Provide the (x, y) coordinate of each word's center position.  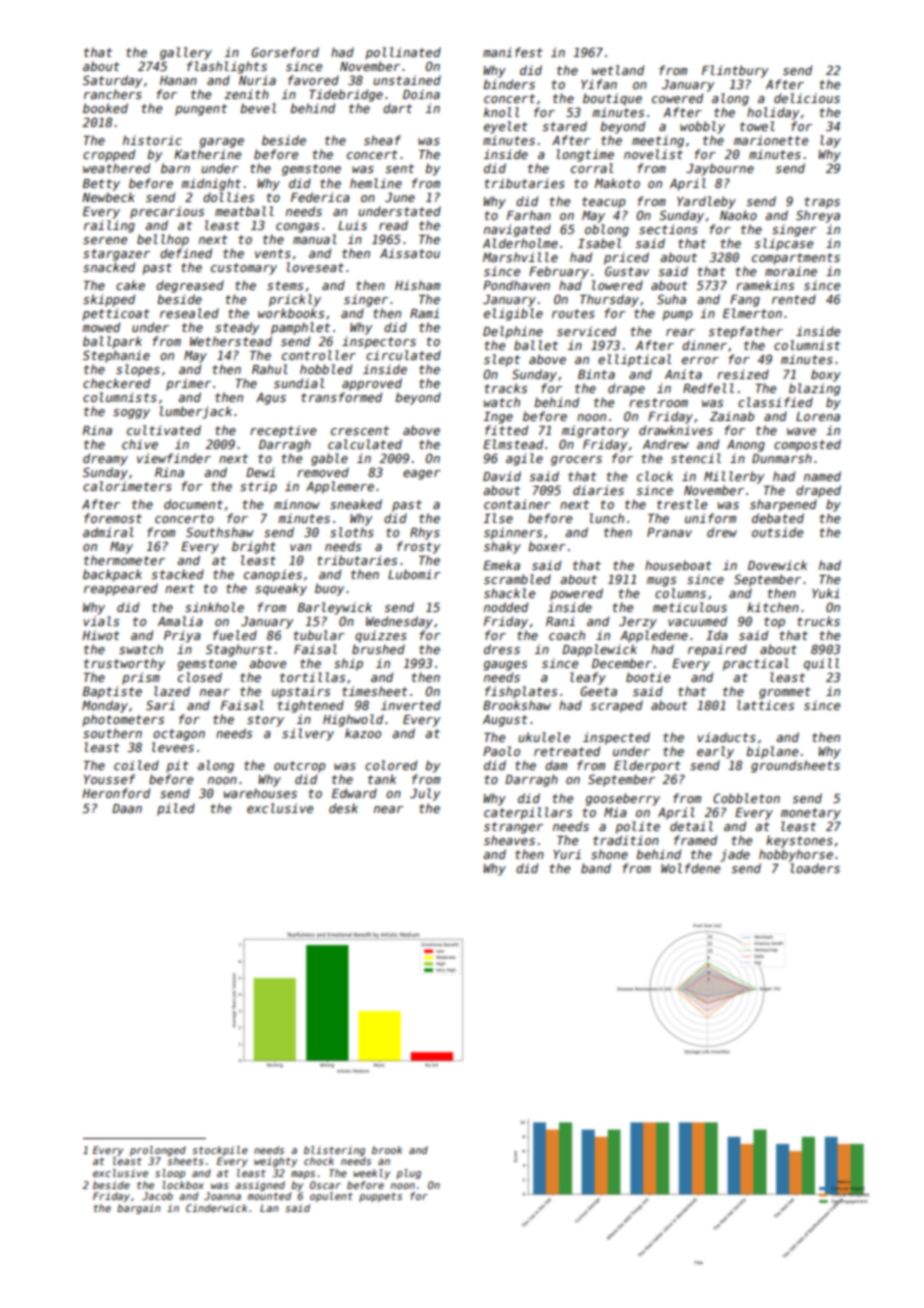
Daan (127, 808)
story (265, 721)
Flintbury (735, 71)
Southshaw (220, 532)
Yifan (599, 84)
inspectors (379, 342)
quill (821, 664)
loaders (815, 868)
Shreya (818, 216)
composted (807, 445)
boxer (547, 546)
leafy (588, 678)
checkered (116, 383)
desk (343, 808)
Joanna (222, 1196)
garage (221, 143)
